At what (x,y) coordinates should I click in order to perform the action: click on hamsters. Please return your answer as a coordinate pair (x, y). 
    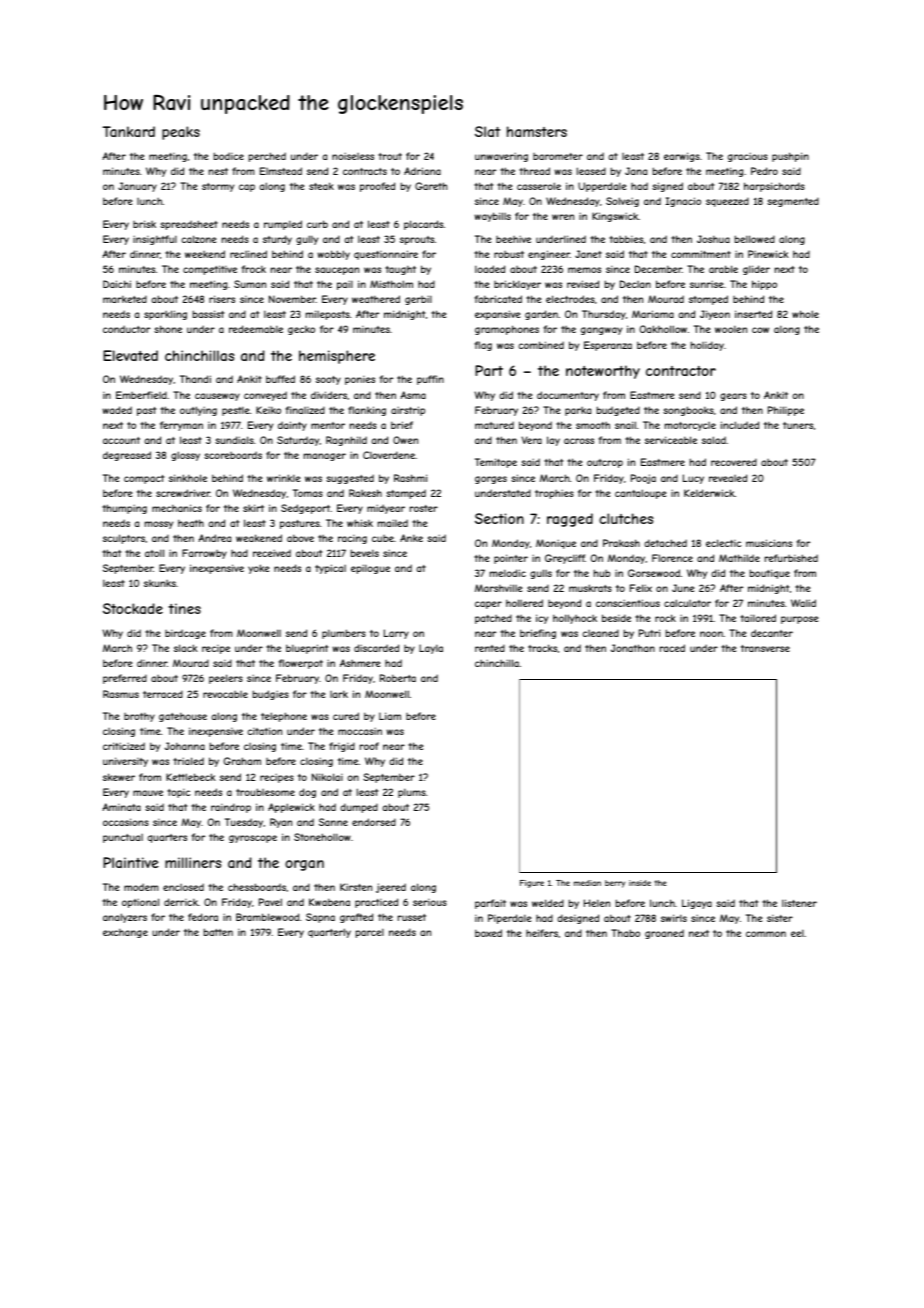
    Looking at the image, I should click on (537, 131).
